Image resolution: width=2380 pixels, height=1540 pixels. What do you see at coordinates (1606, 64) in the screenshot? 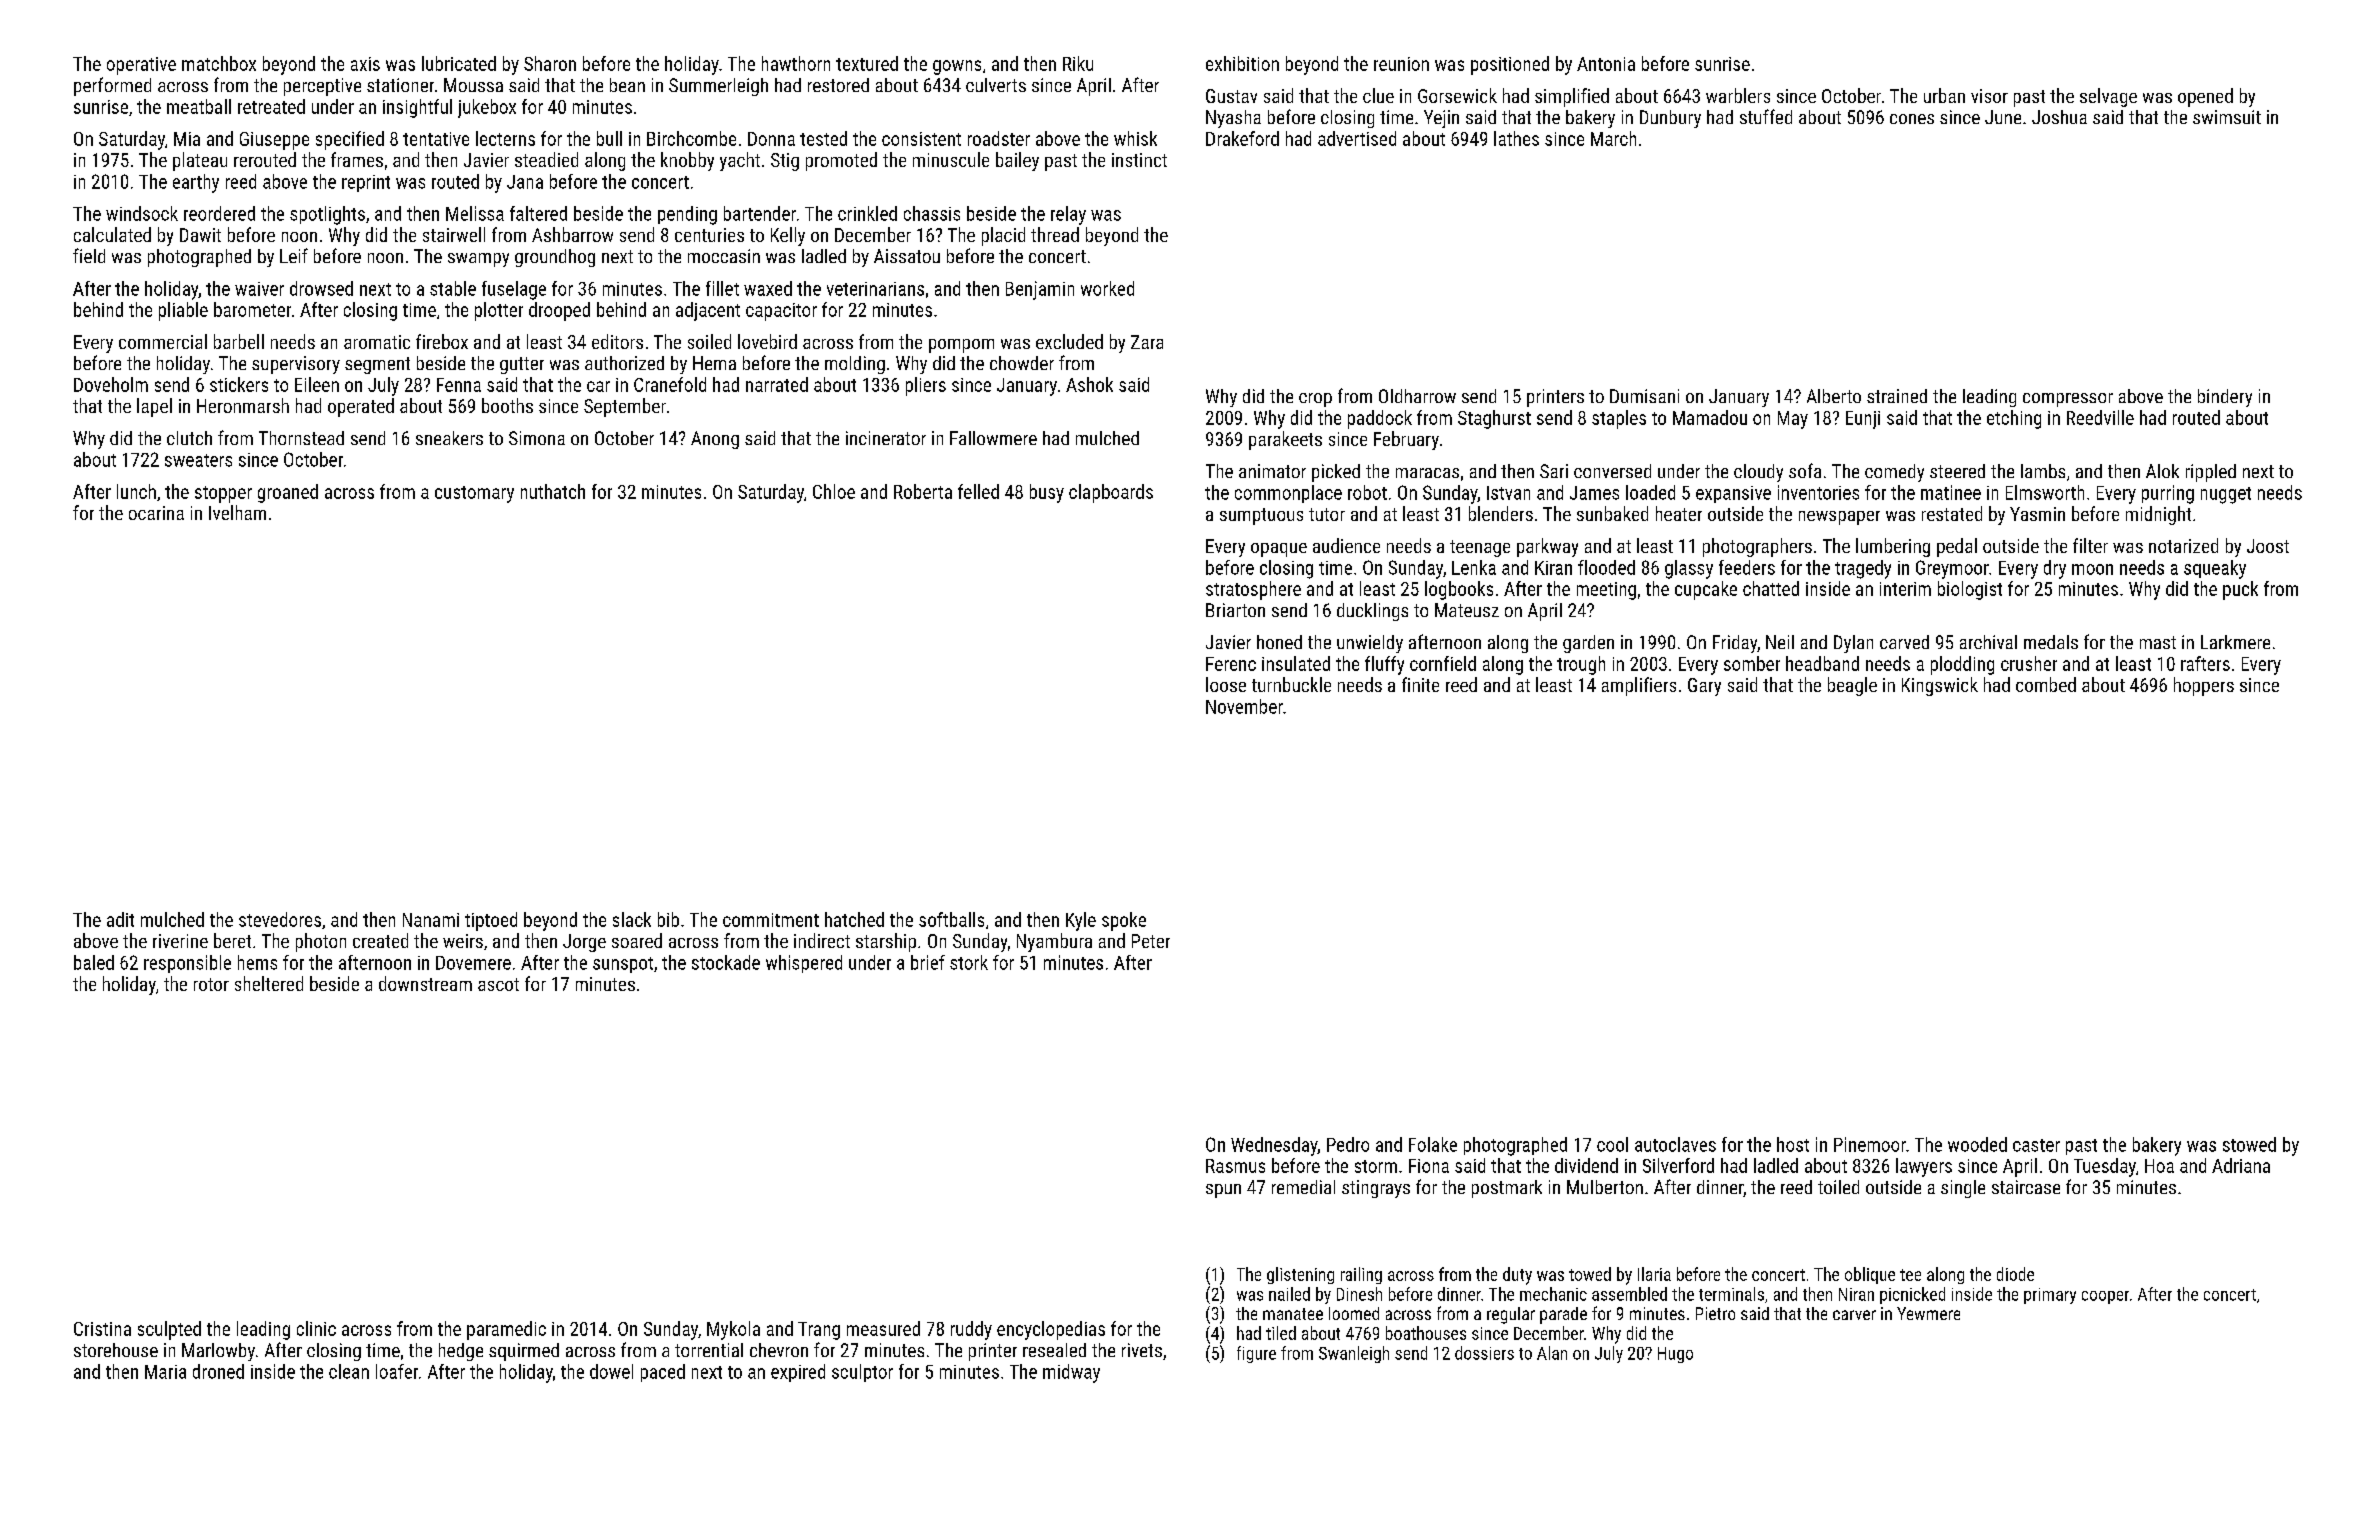
I see `Antonia` at bounding box center [1606, 64].
